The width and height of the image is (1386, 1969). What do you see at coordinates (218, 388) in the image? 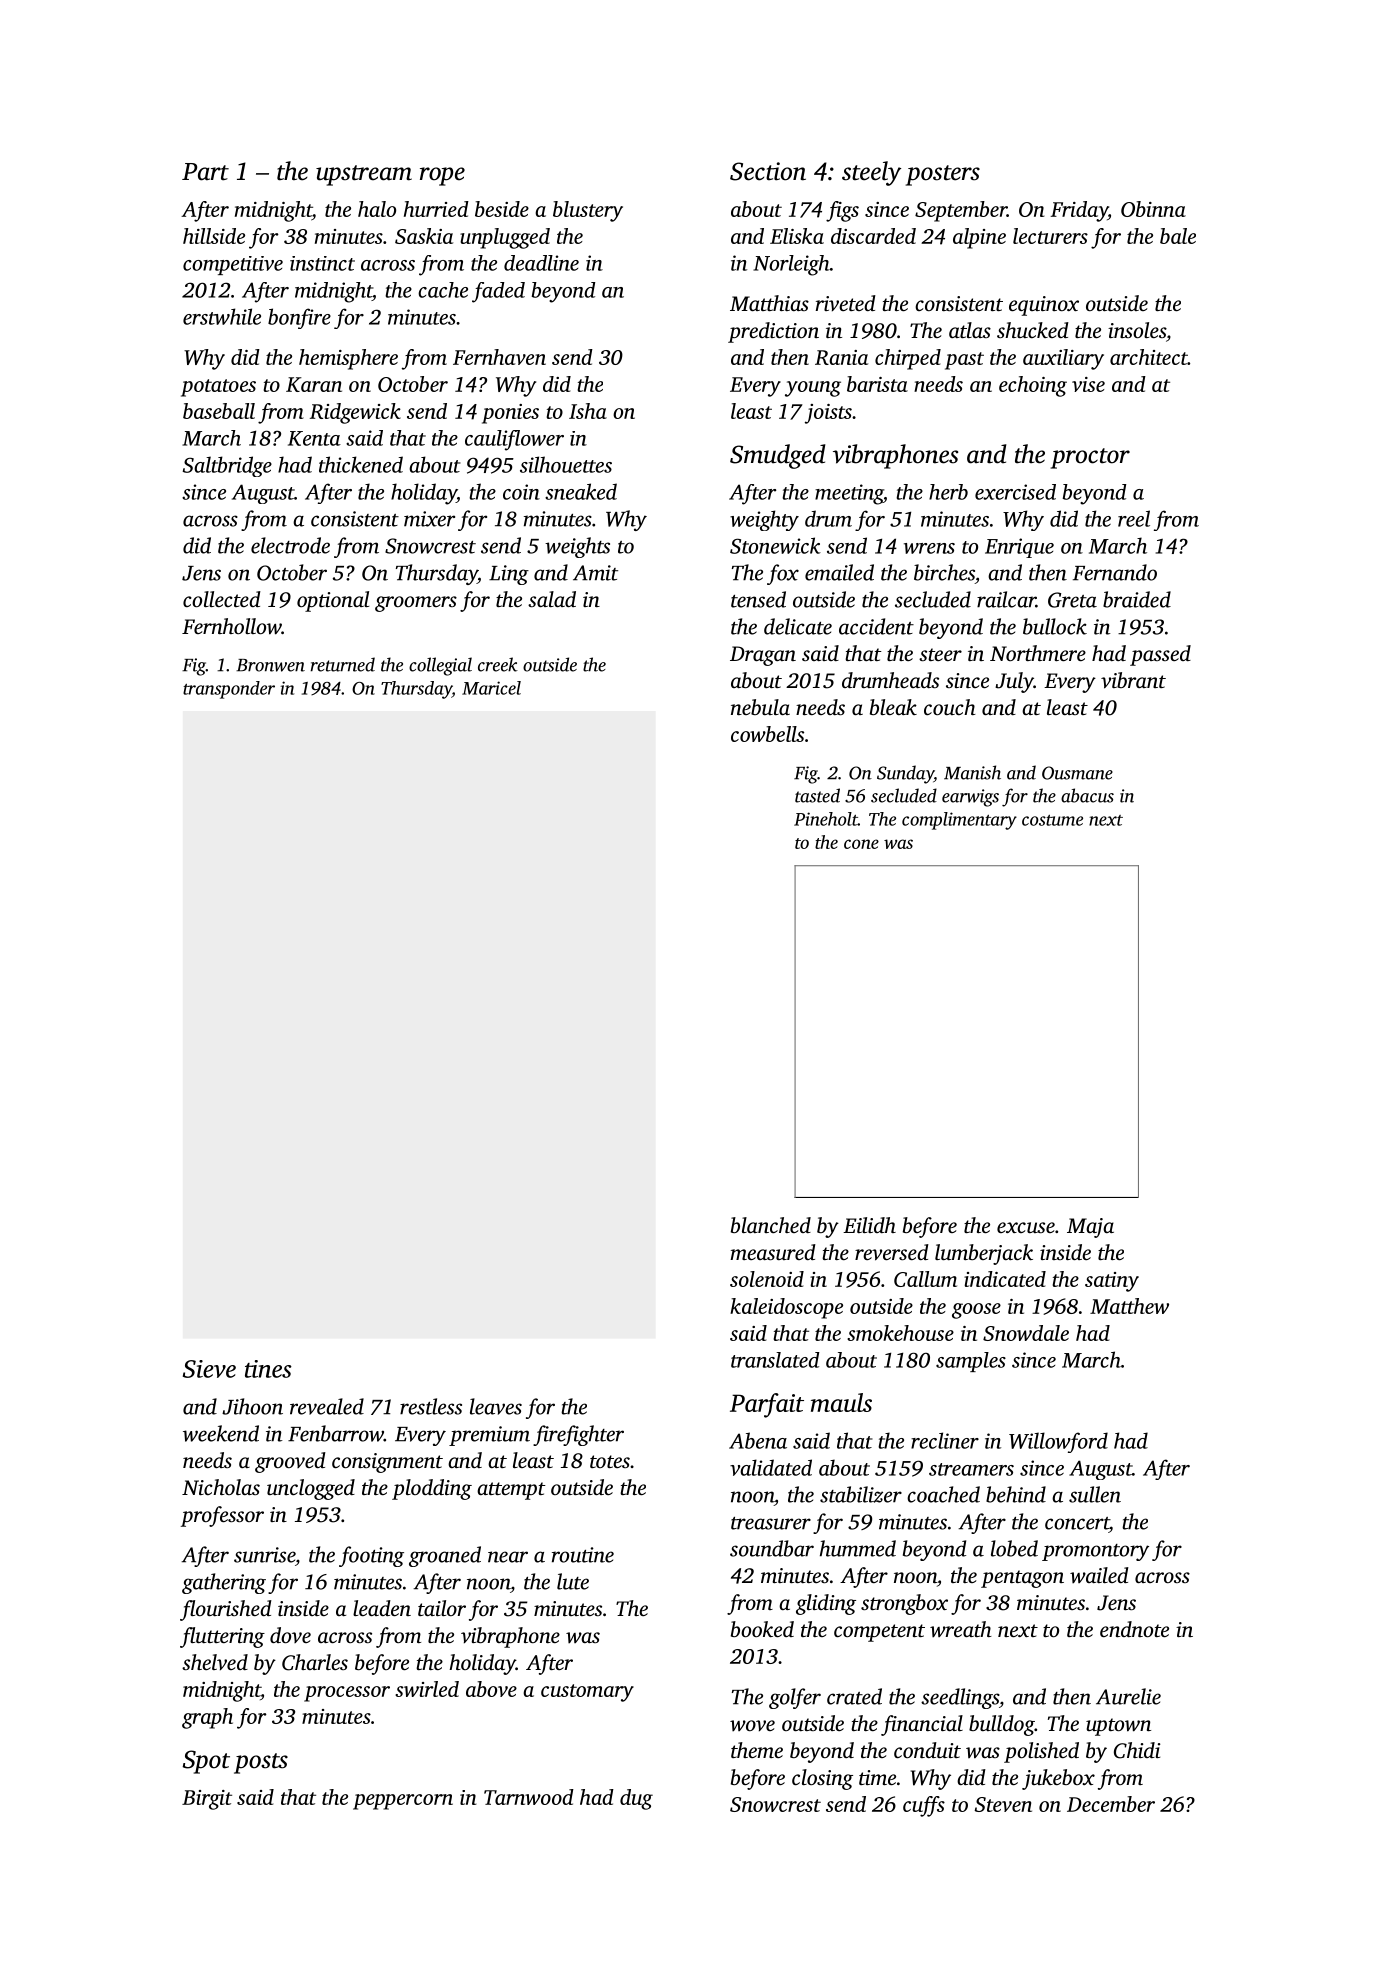
I see `potatoes` at bounding box center [218, 388].
